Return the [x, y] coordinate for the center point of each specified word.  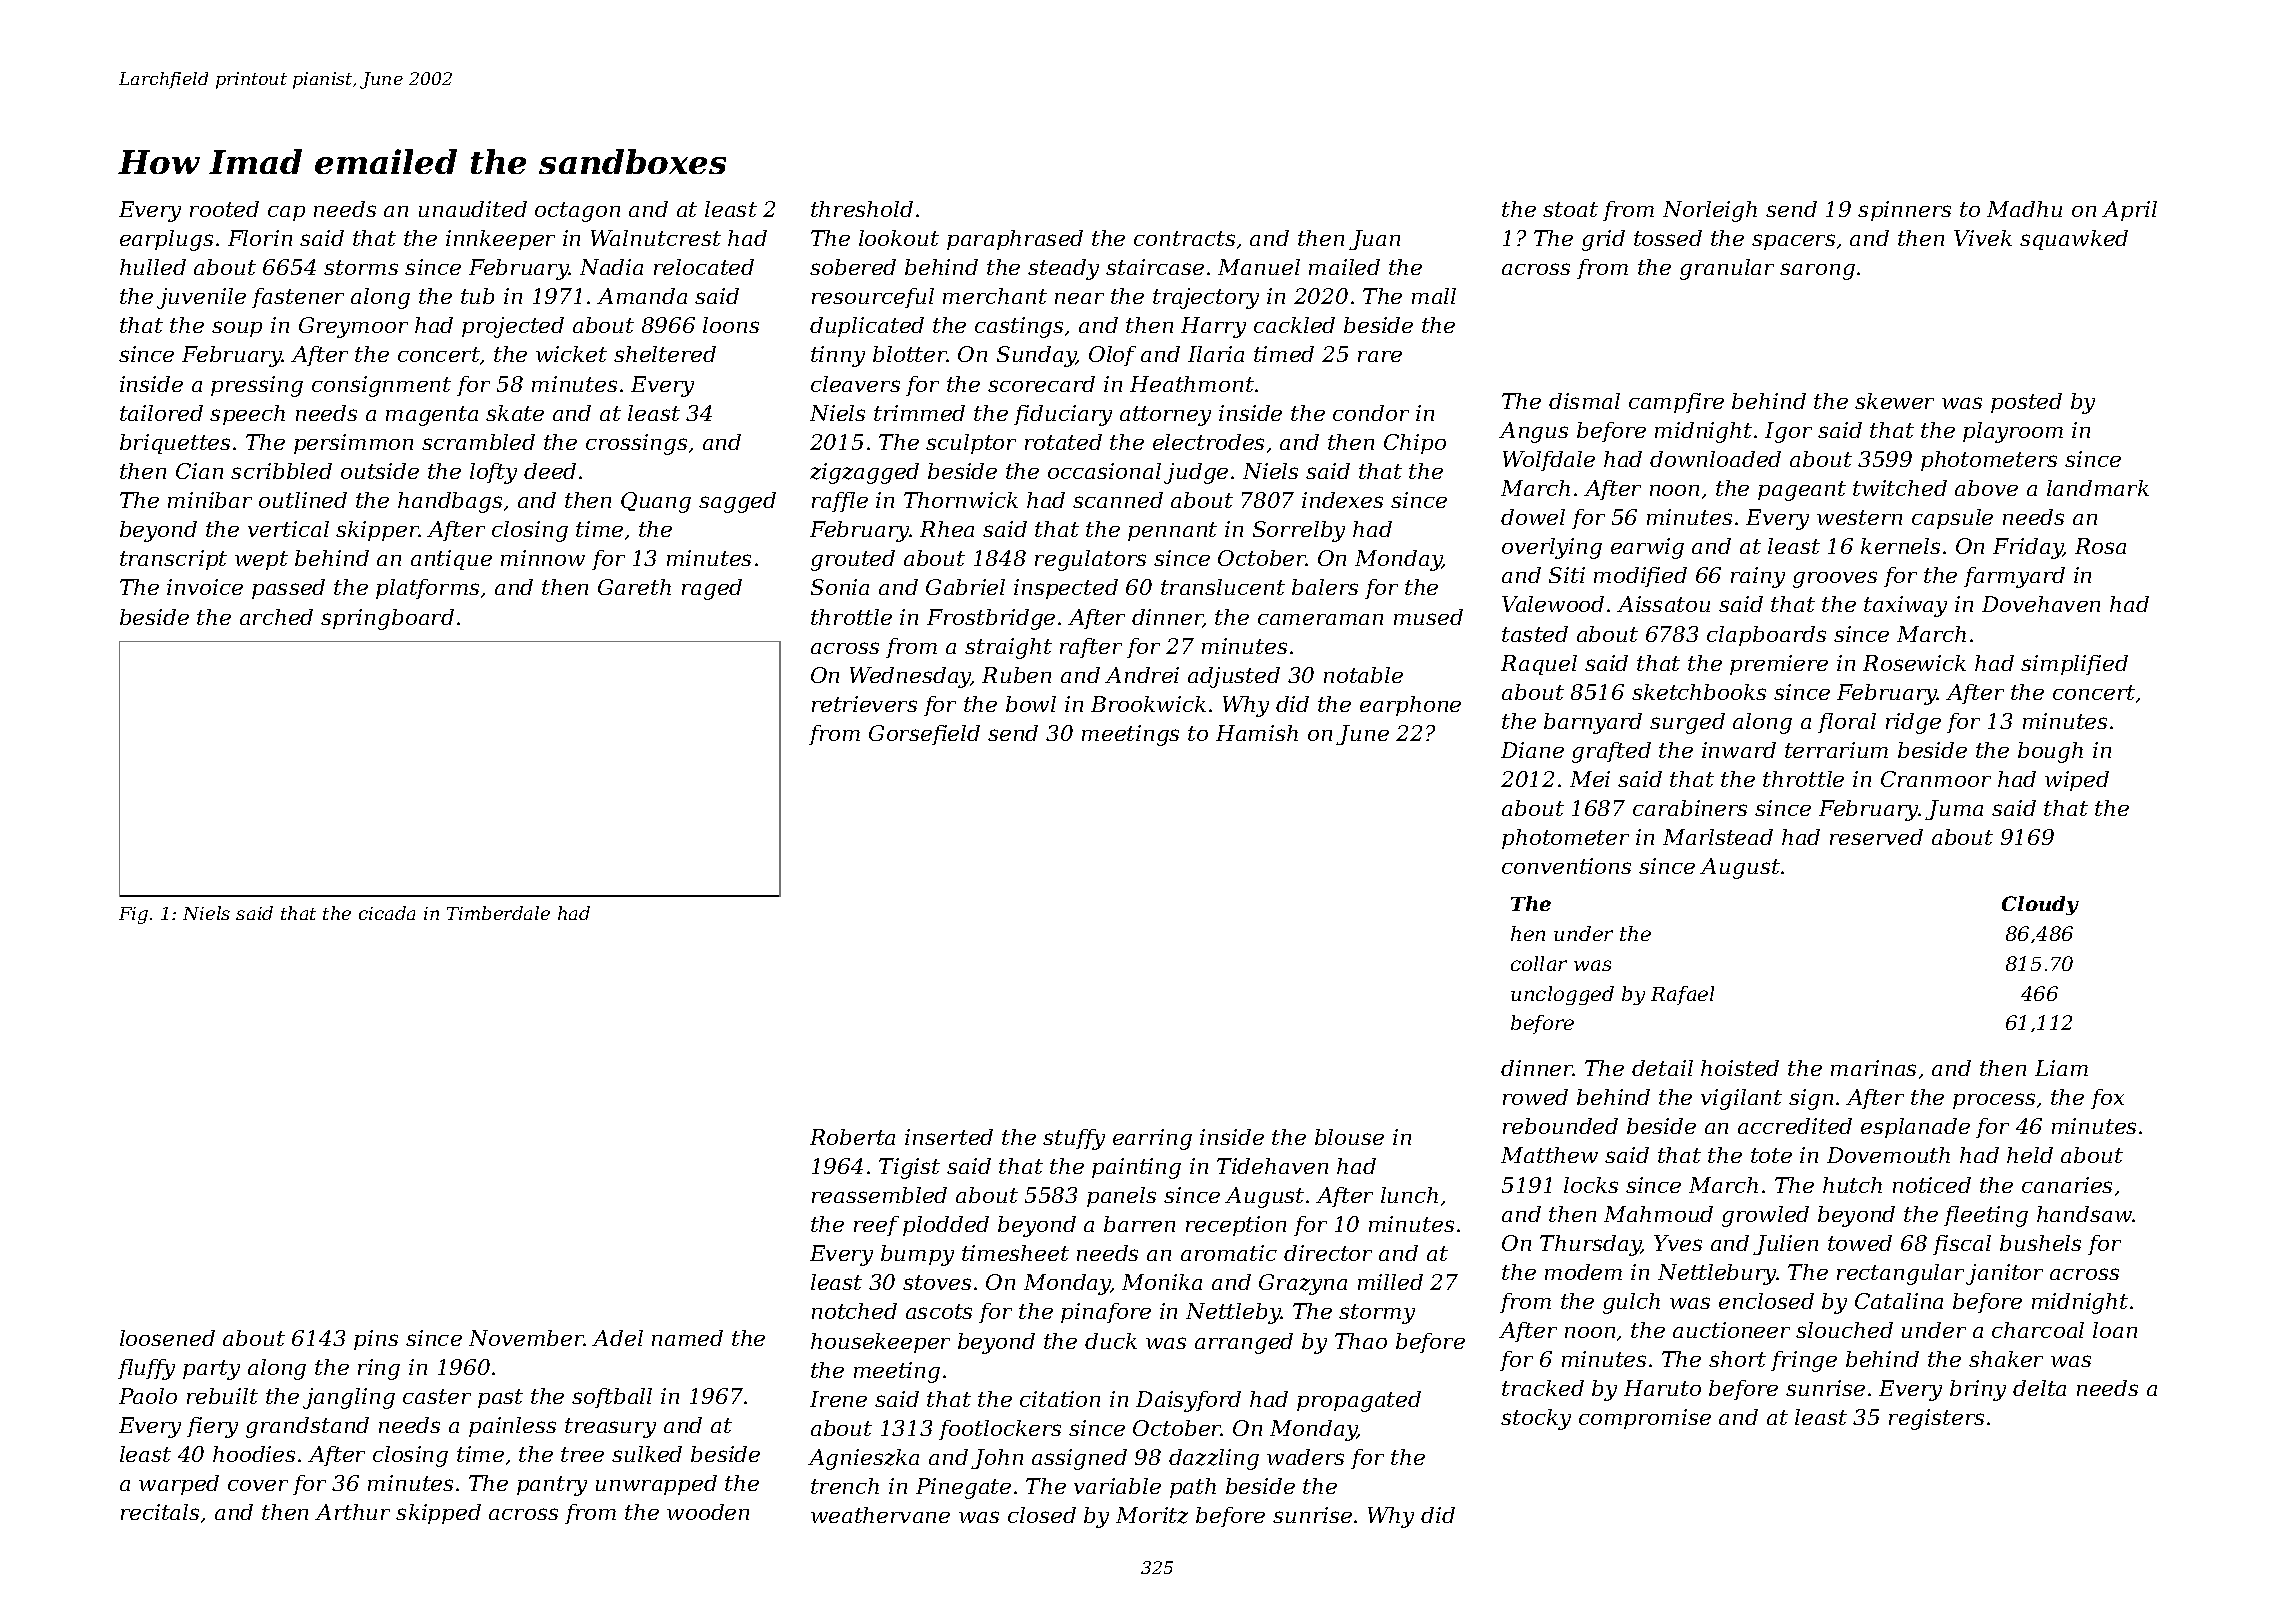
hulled [153, 267]
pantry [552, 1486]
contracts [1184, 238]
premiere [1779, 665]
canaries [2067, 1185]
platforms [427, 589]
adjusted [1234, 677]
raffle [840, 502]
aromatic [1229, 1253]
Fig [133, 915]
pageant [1802, 491]
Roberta [852, 1137]
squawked [2074, 240]
